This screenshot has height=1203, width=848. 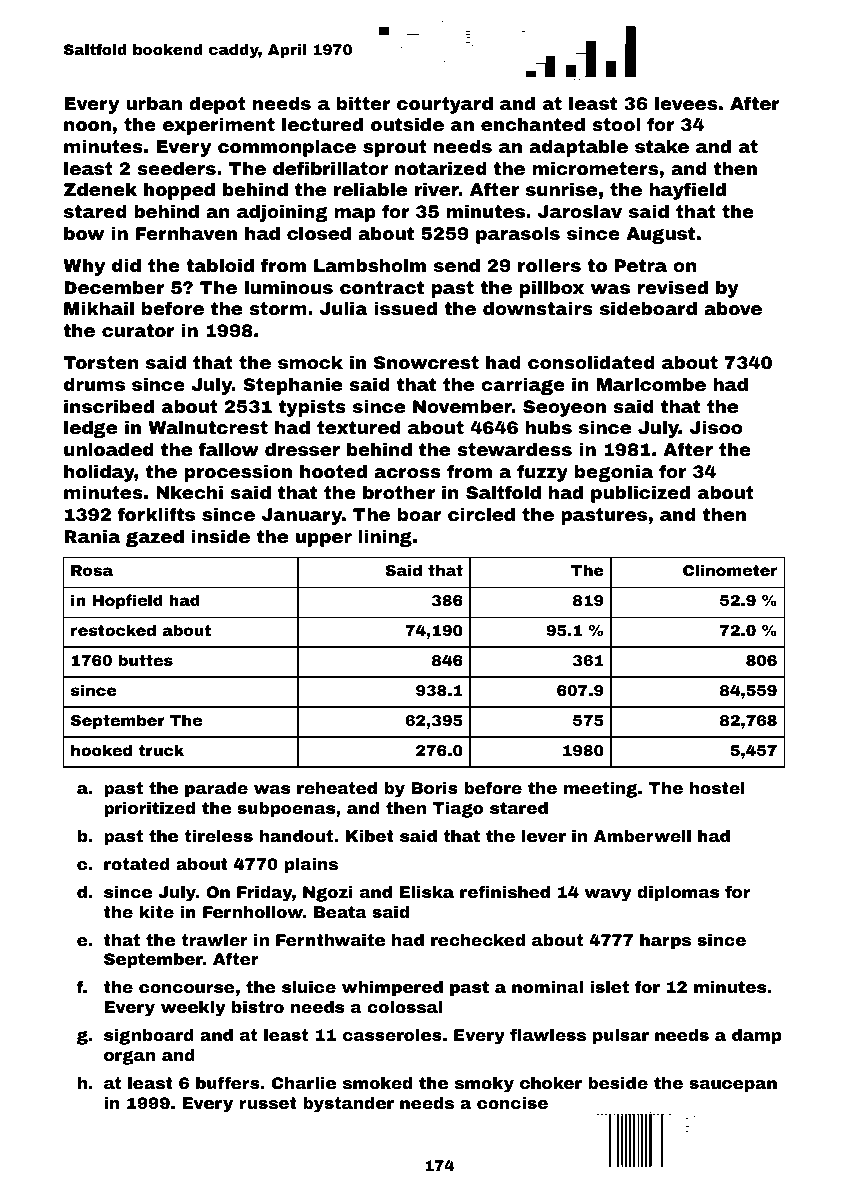 What do you see at coordinates (618, 1083) in the screenshot?
I see `beside` at bounding box center [618, 1083].
